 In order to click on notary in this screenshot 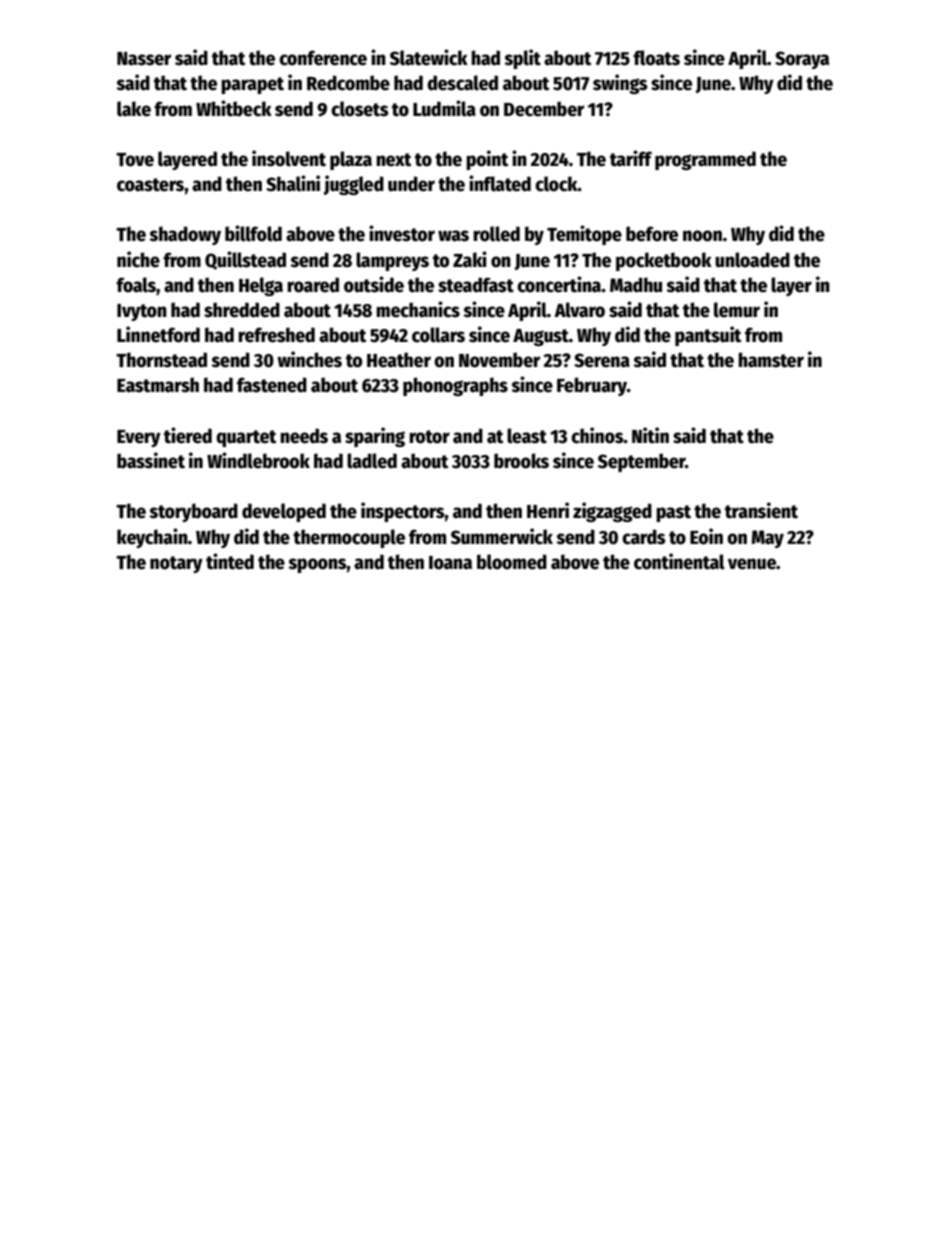, I will do `click(176, 564)`.
